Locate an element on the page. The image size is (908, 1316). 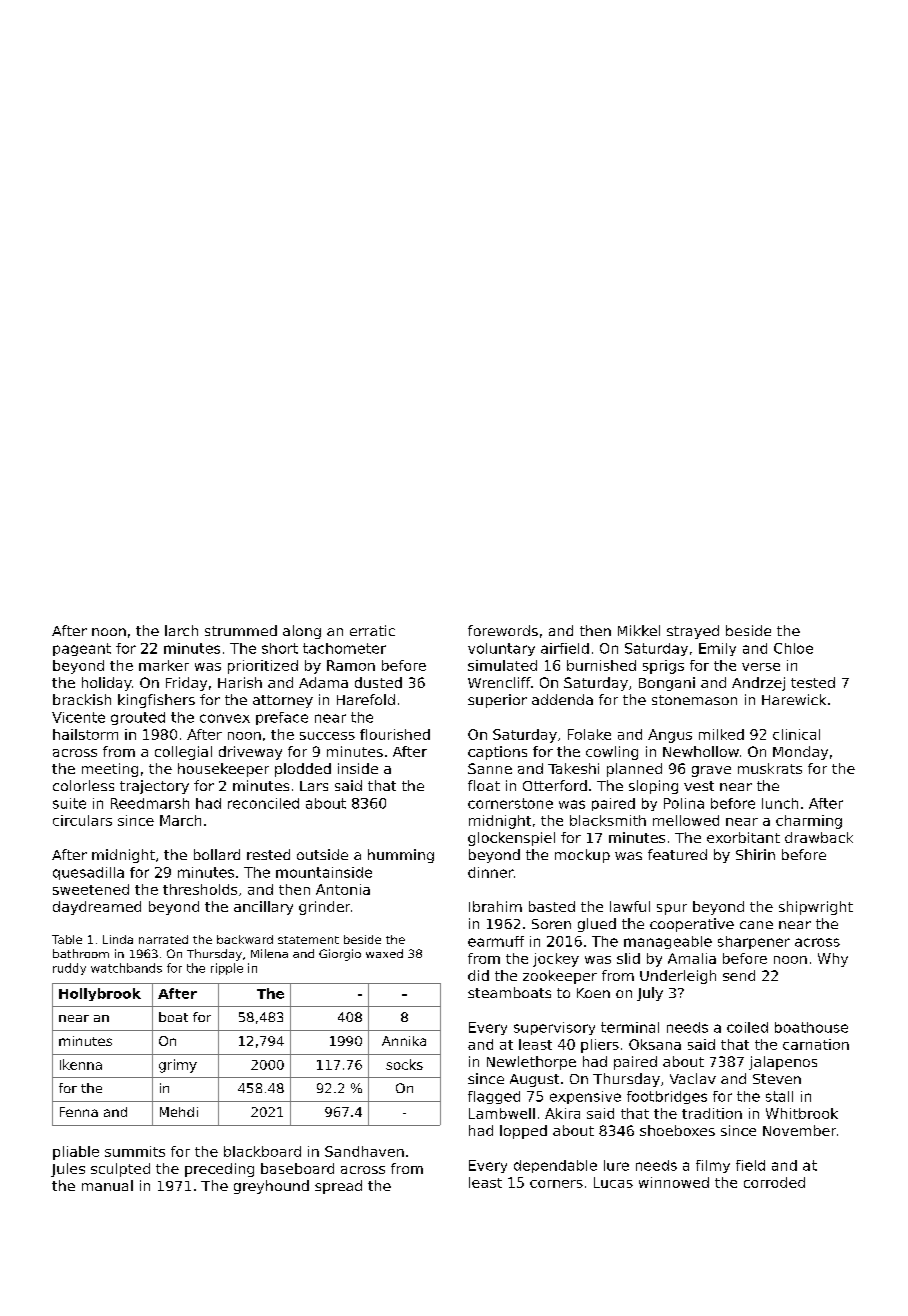
manual is located at coordinates (107, 1185).
